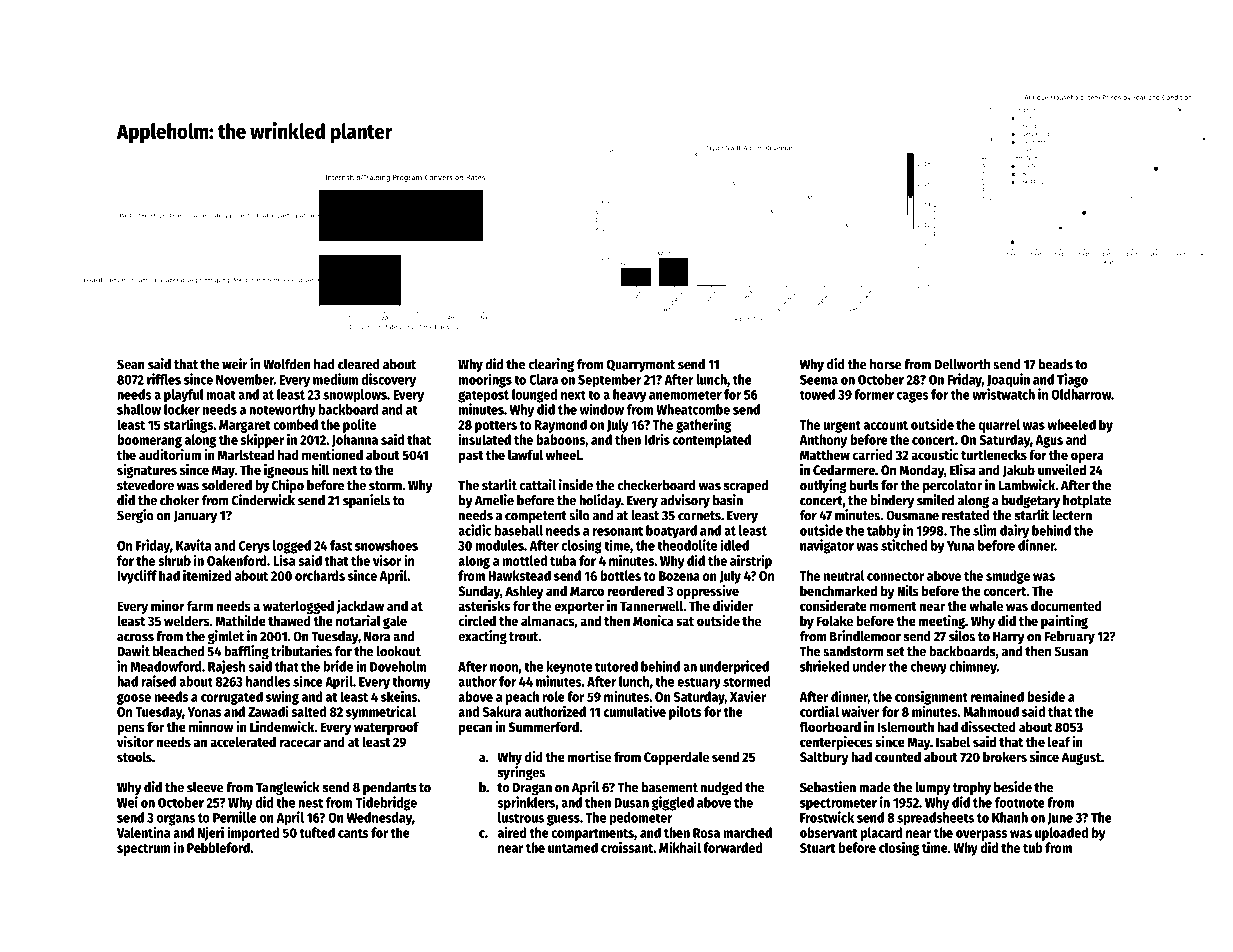 The image size is (1233, 952). What do you see at coordinates (641, 365) in the screenshot?
I see `Quarrymont` at bounding box center [641, 365].
